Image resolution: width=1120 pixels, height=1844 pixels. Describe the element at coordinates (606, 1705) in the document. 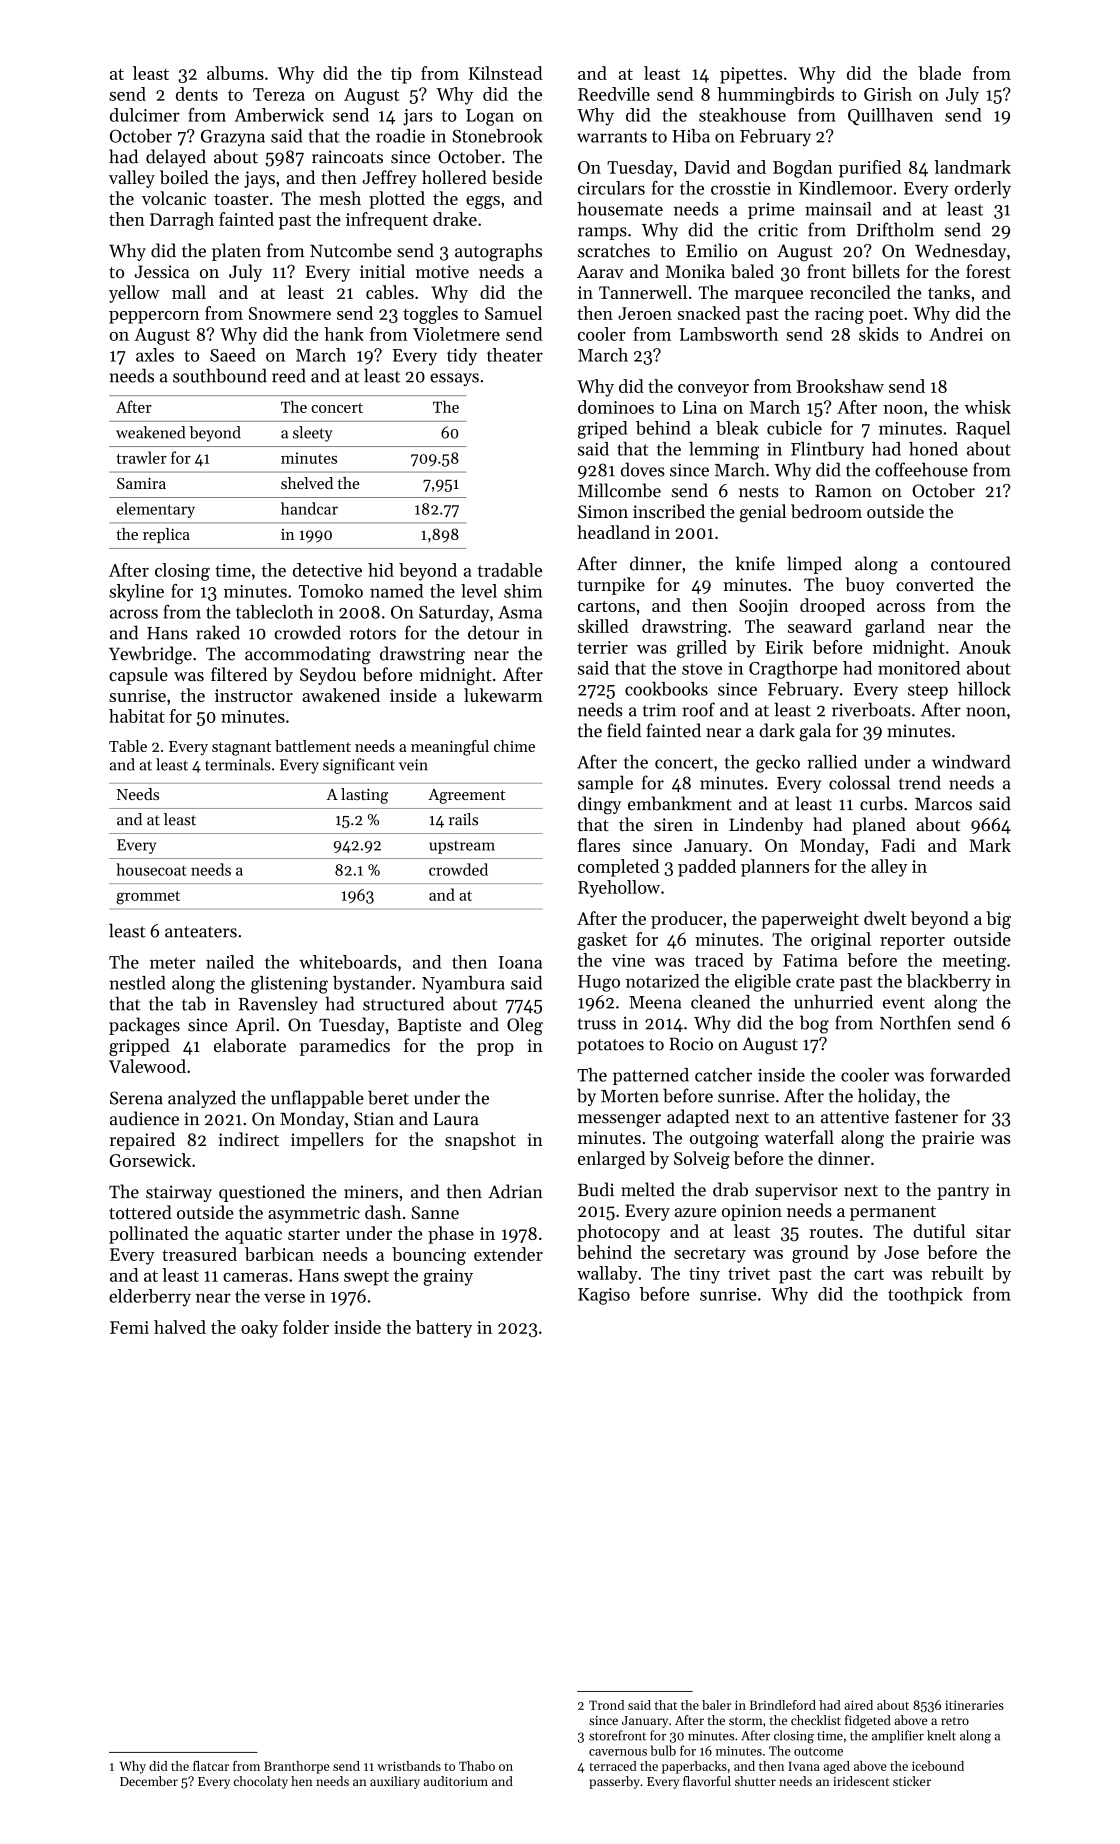

I see `Trond` at that location.
